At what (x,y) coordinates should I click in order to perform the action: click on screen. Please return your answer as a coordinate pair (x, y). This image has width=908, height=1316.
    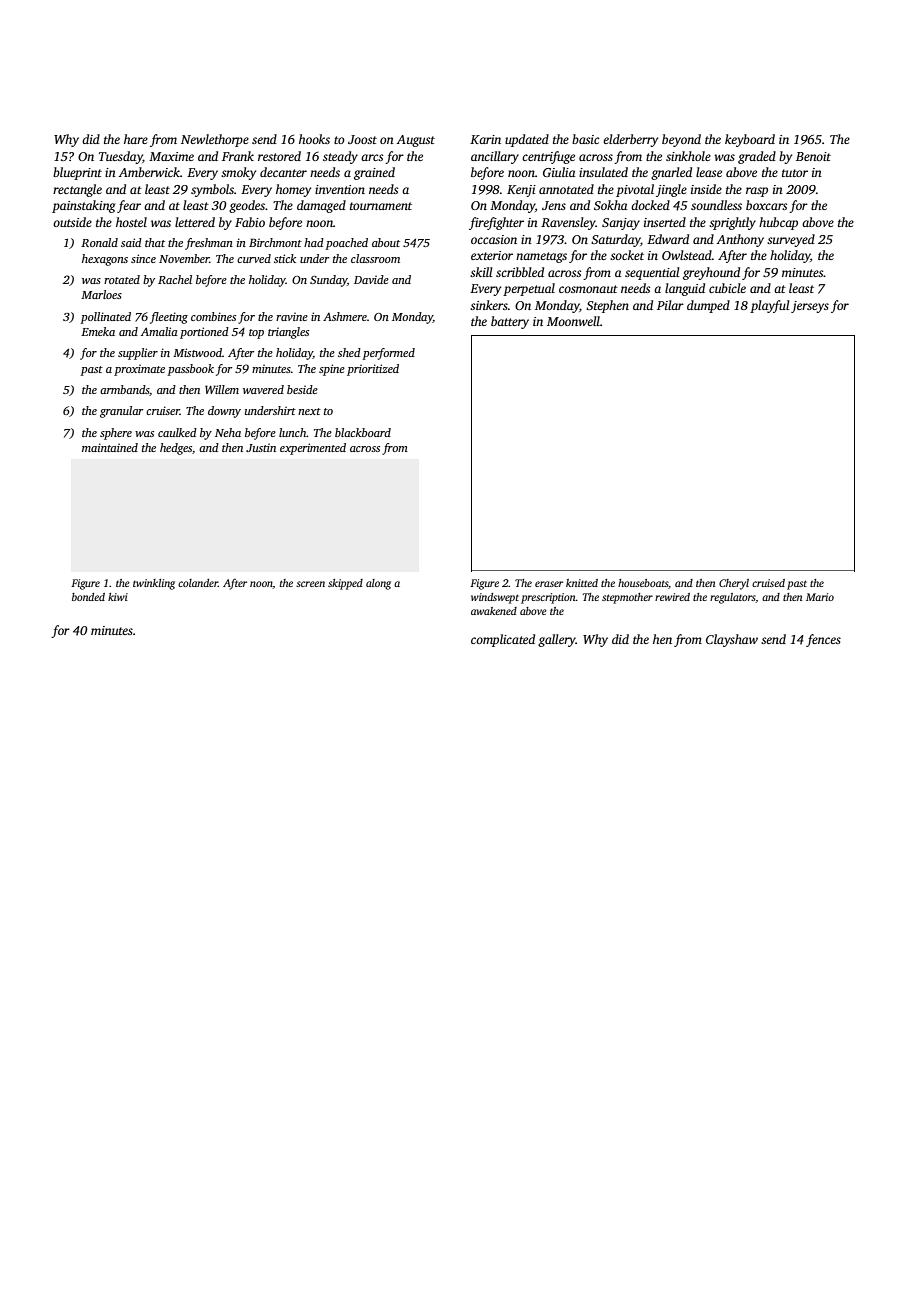
    Looking at the image, I should click on (310, 584).
